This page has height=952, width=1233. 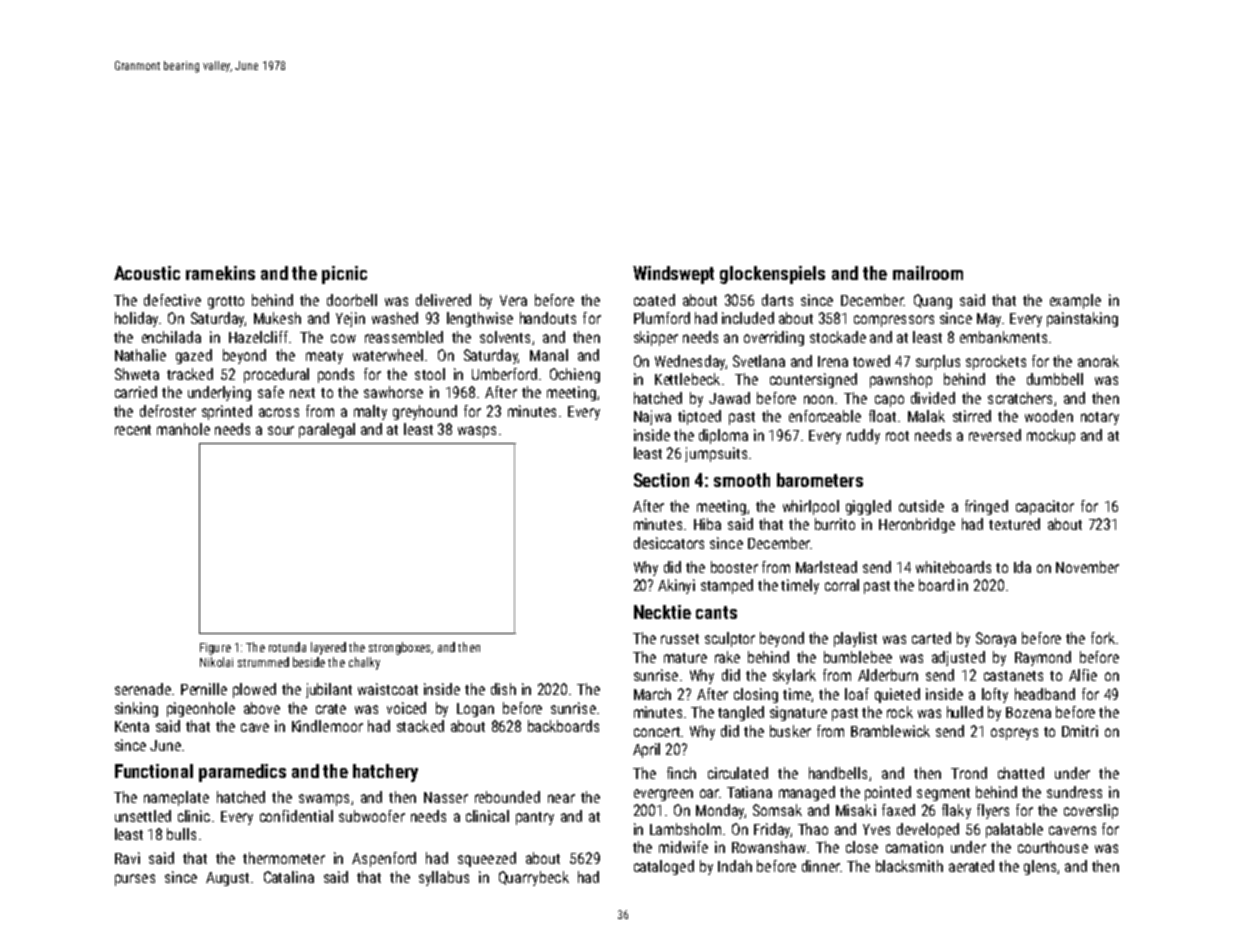 What do you see at coordinates (756, 695) in the page?
I see `closing` at bounding box center [756, 695].
